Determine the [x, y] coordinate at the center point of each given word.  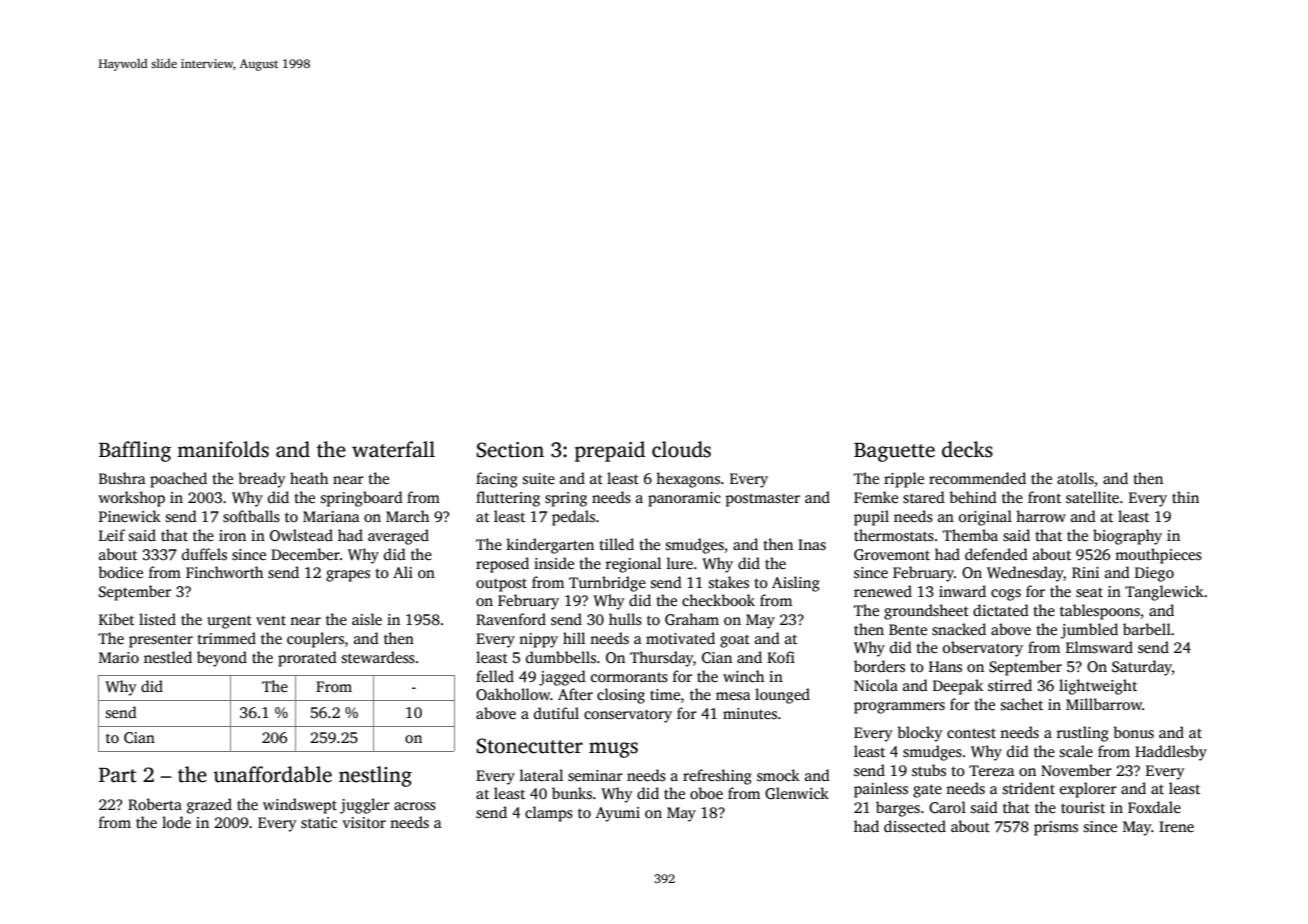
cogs [1006, 595]
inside [554, 563]
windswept [300, 806]
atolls [1075, 478]
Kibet [116, 619]
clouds [681, 449]
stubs [929, 770]
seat [1089, 592]
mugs [613, 750]
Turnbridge [607, 584]
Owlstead [301, 535]
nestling [375, 776]
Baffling [135, 451]
